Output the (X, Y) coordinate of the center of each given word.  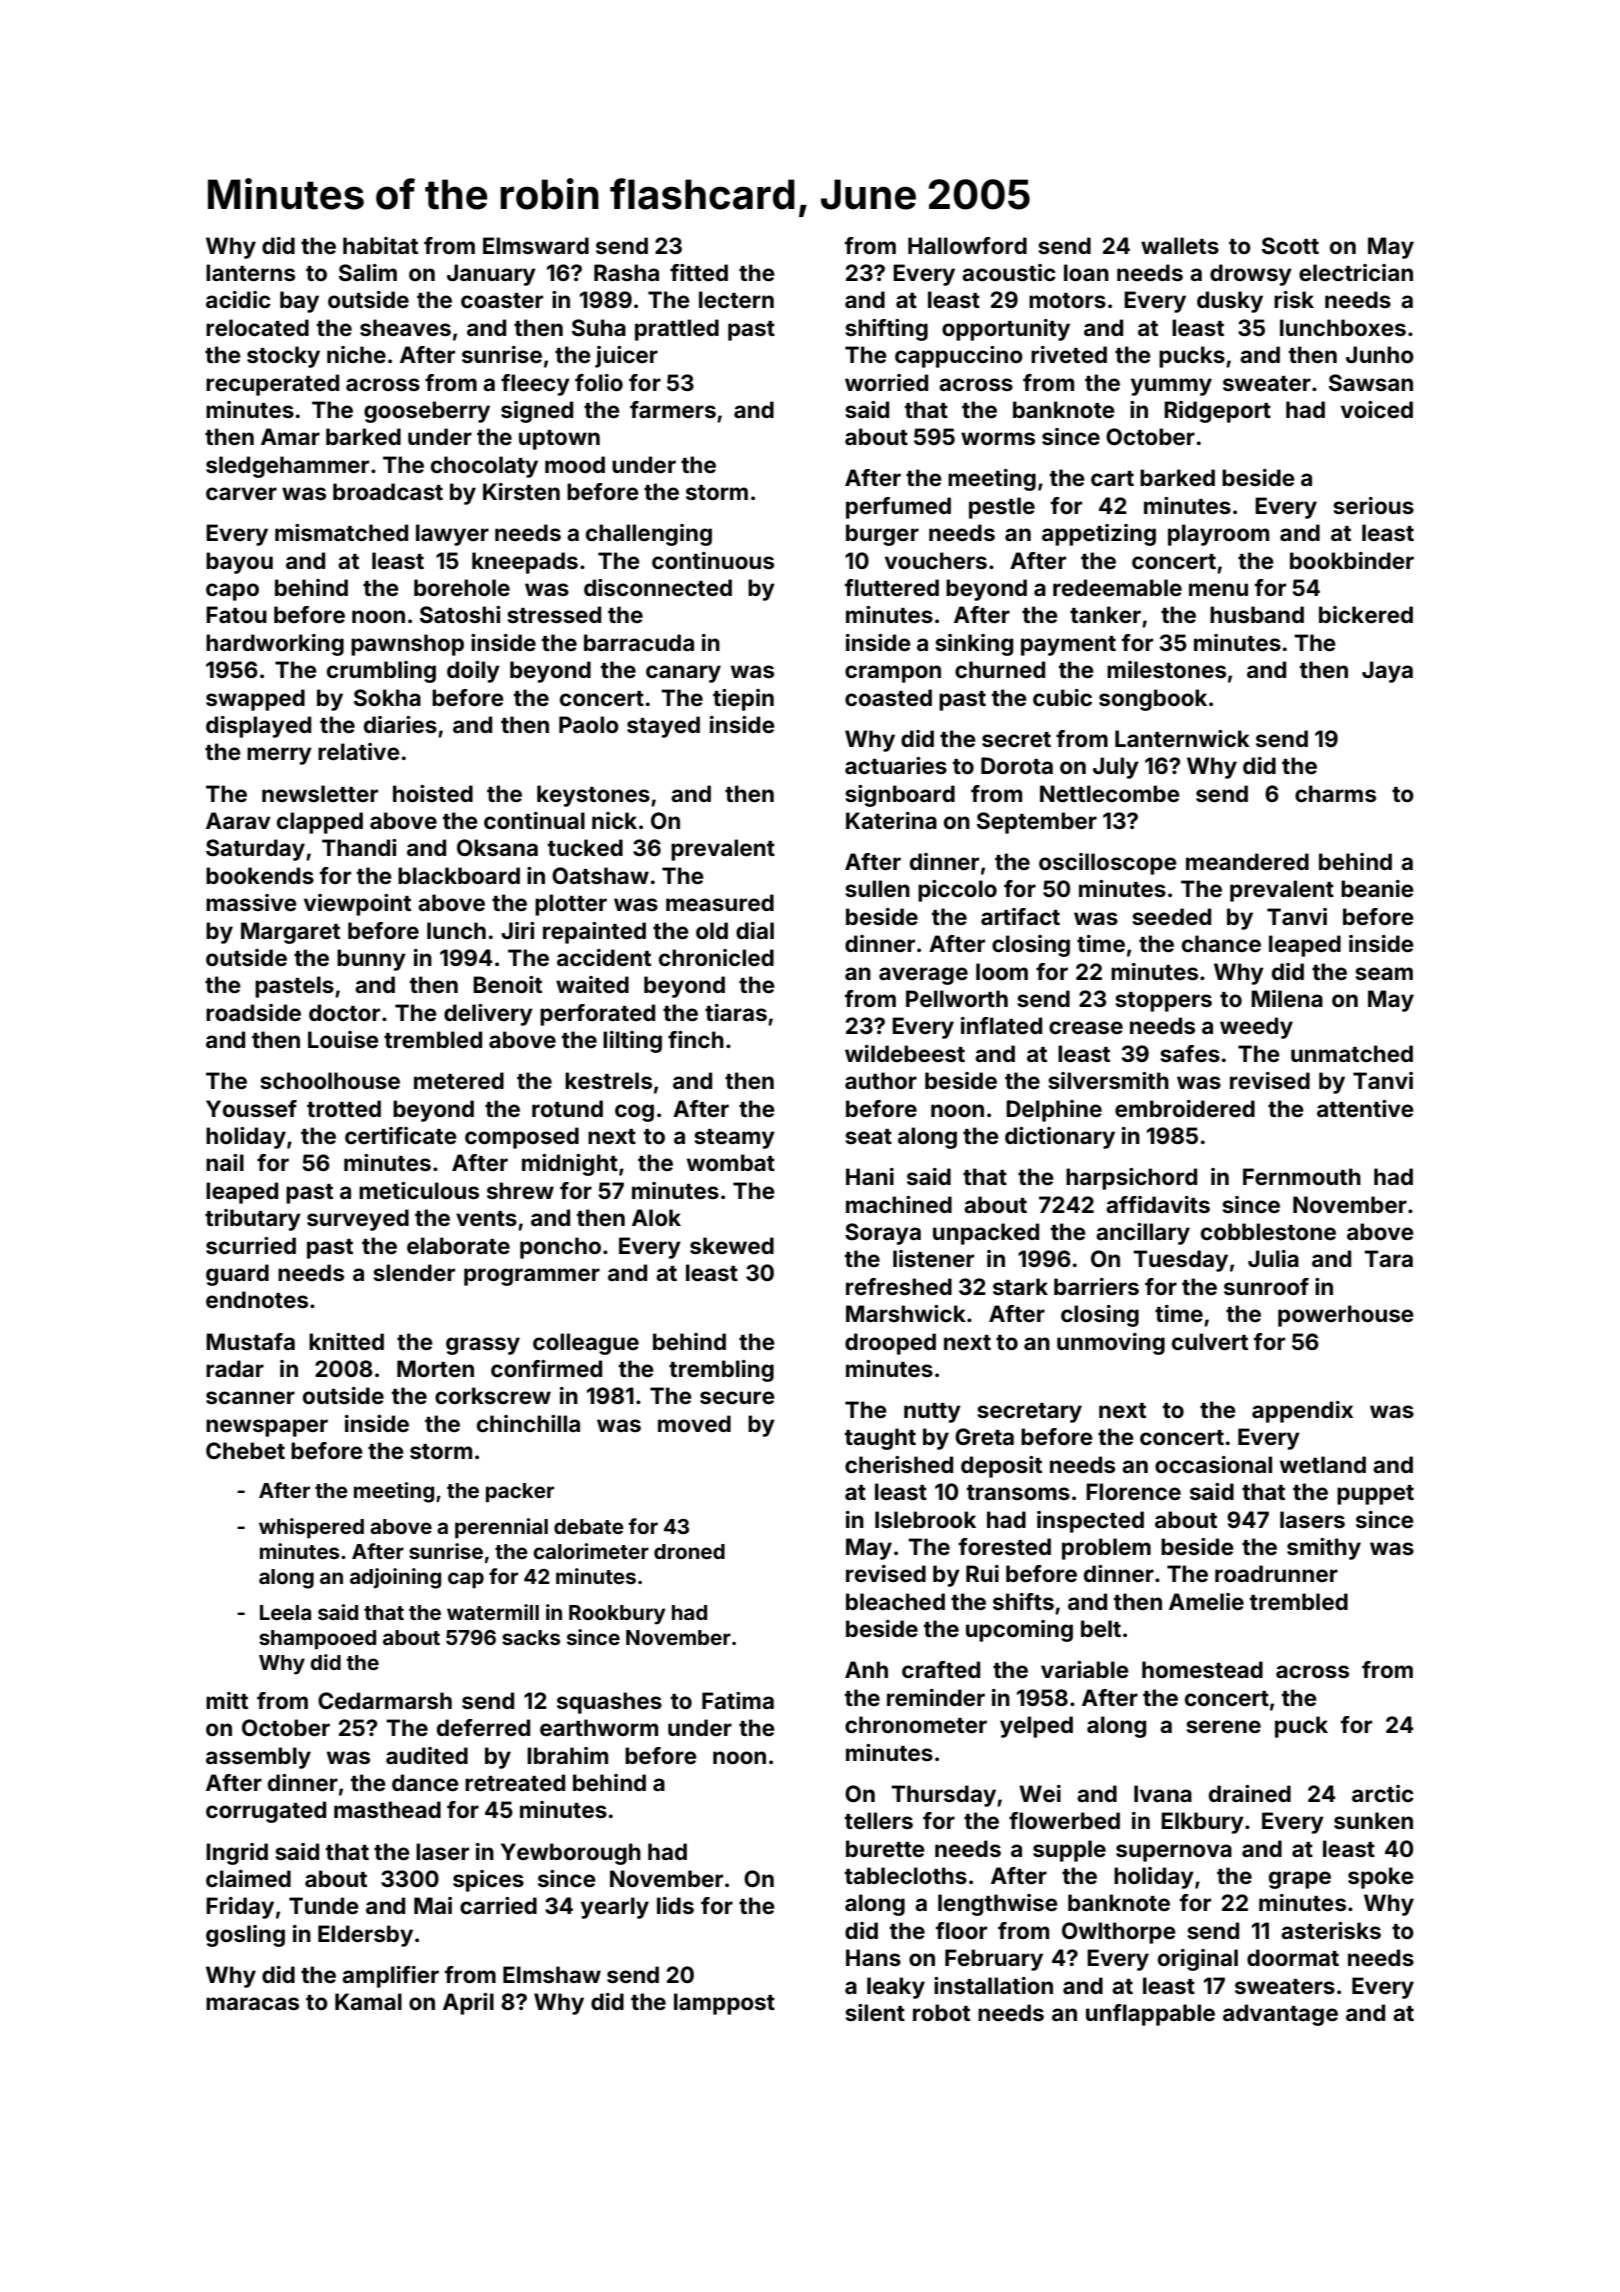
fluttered (892, 587)
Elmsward (536, 245)
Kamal (368, 2001)
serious (1373, 505)
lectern (736, 299)
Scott (1290, 246)
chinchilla (528, 1423)
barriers (1096, 1286)
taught (880, 1439)
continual (534, 820)
